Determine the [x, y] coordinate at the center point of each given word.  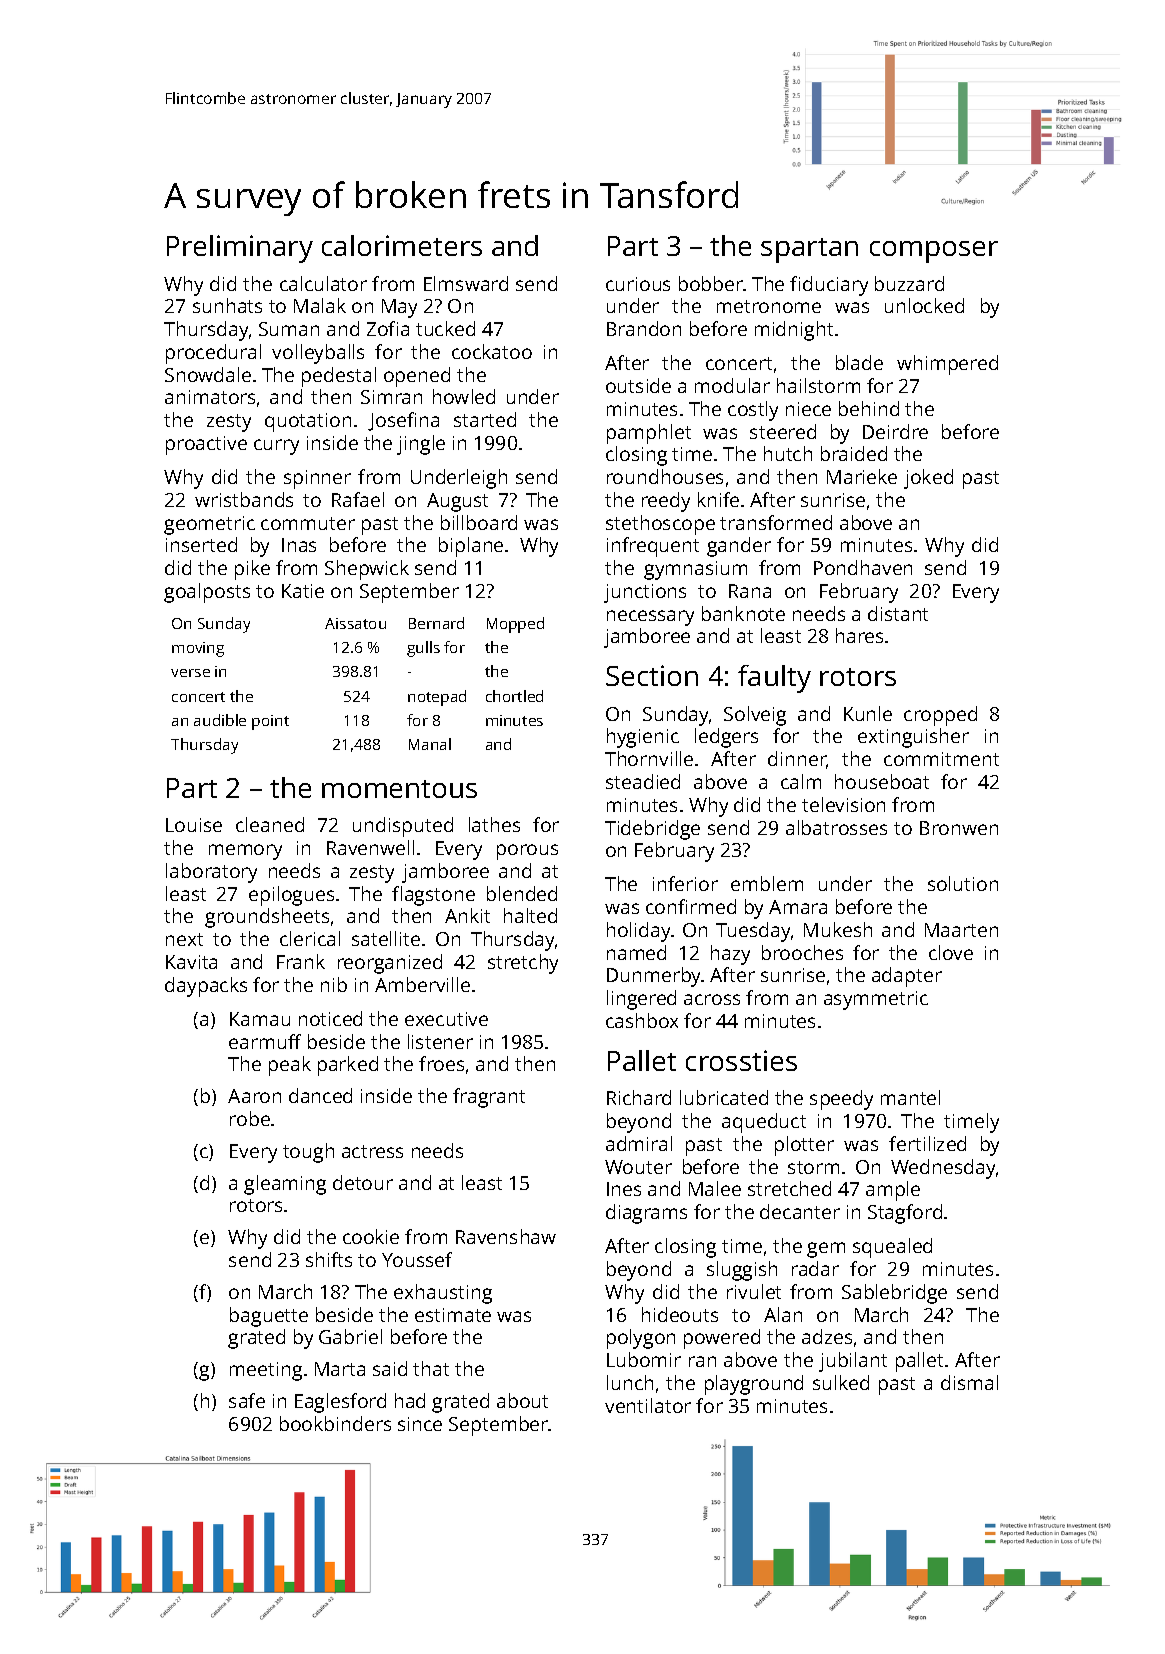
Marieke [862, 476]
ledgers [726, 738]
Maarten [961, 930]
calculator [323, 283]
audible [220, 720]
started [485, 419]
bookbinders [335, 1423]
